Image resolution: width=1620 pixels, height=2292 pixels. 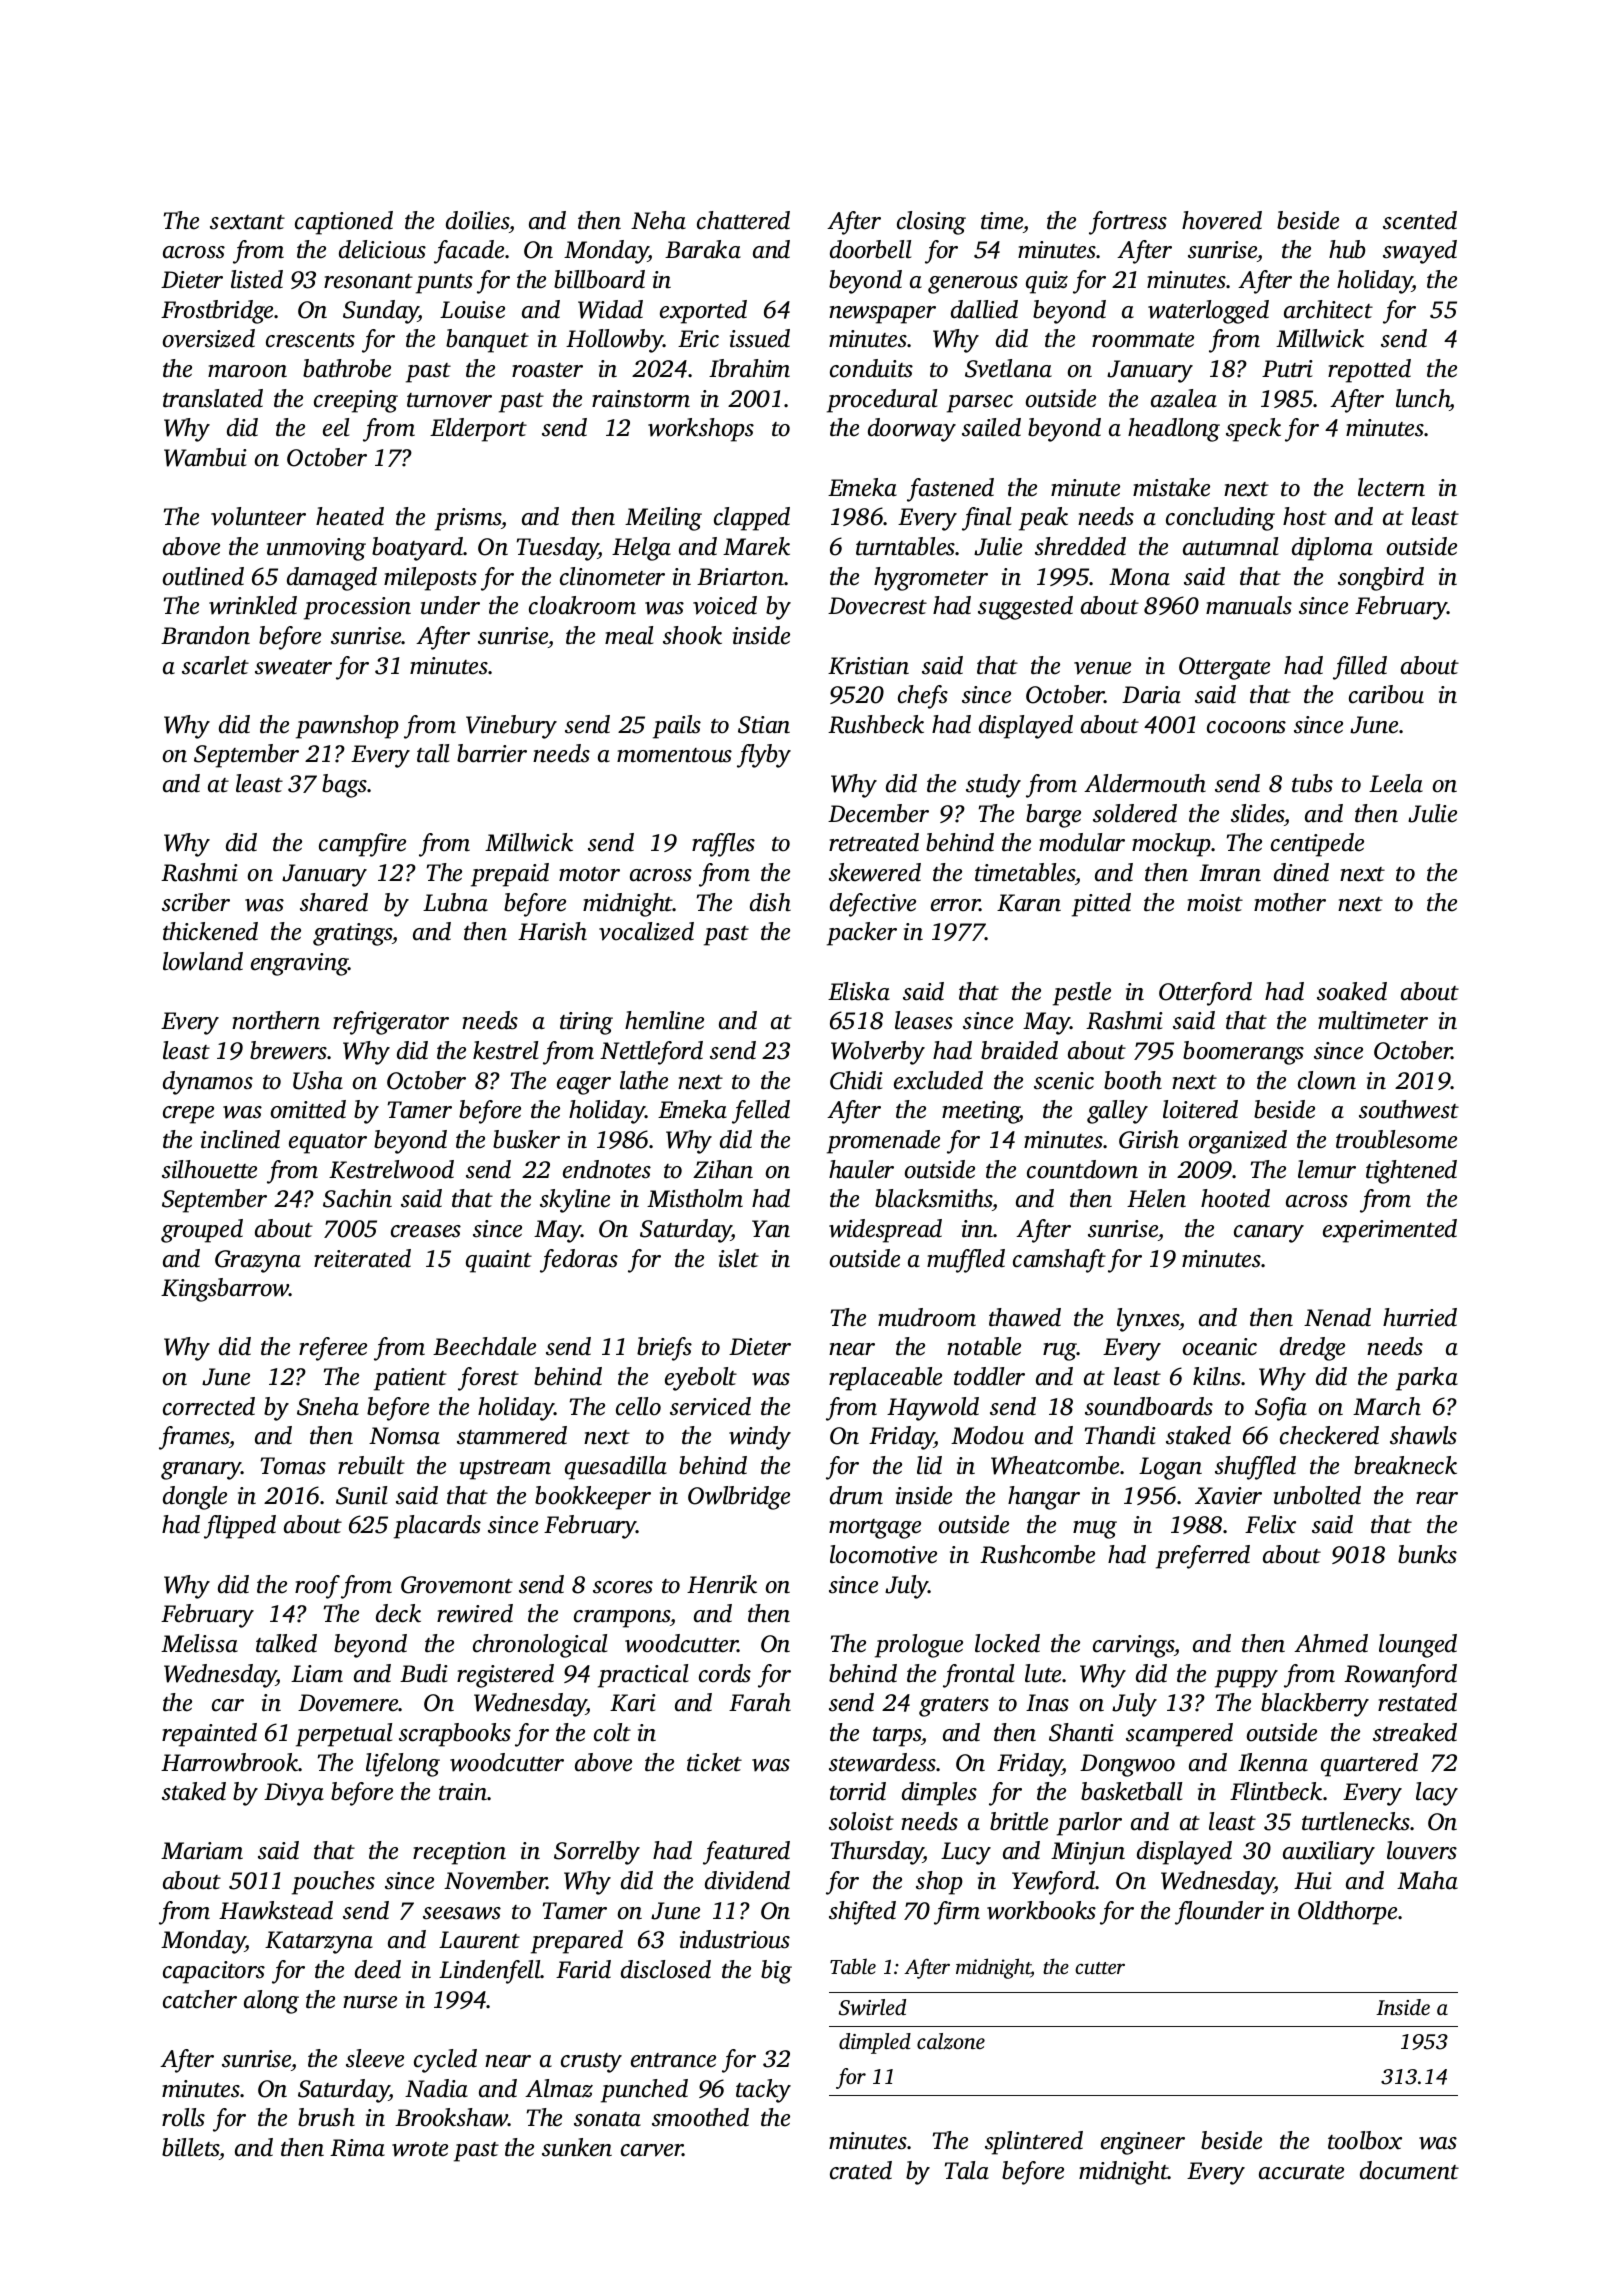 What do you see at coordinates (861, 1169) in the image?
I see `hauler` at bounding box center [861, 1169].
